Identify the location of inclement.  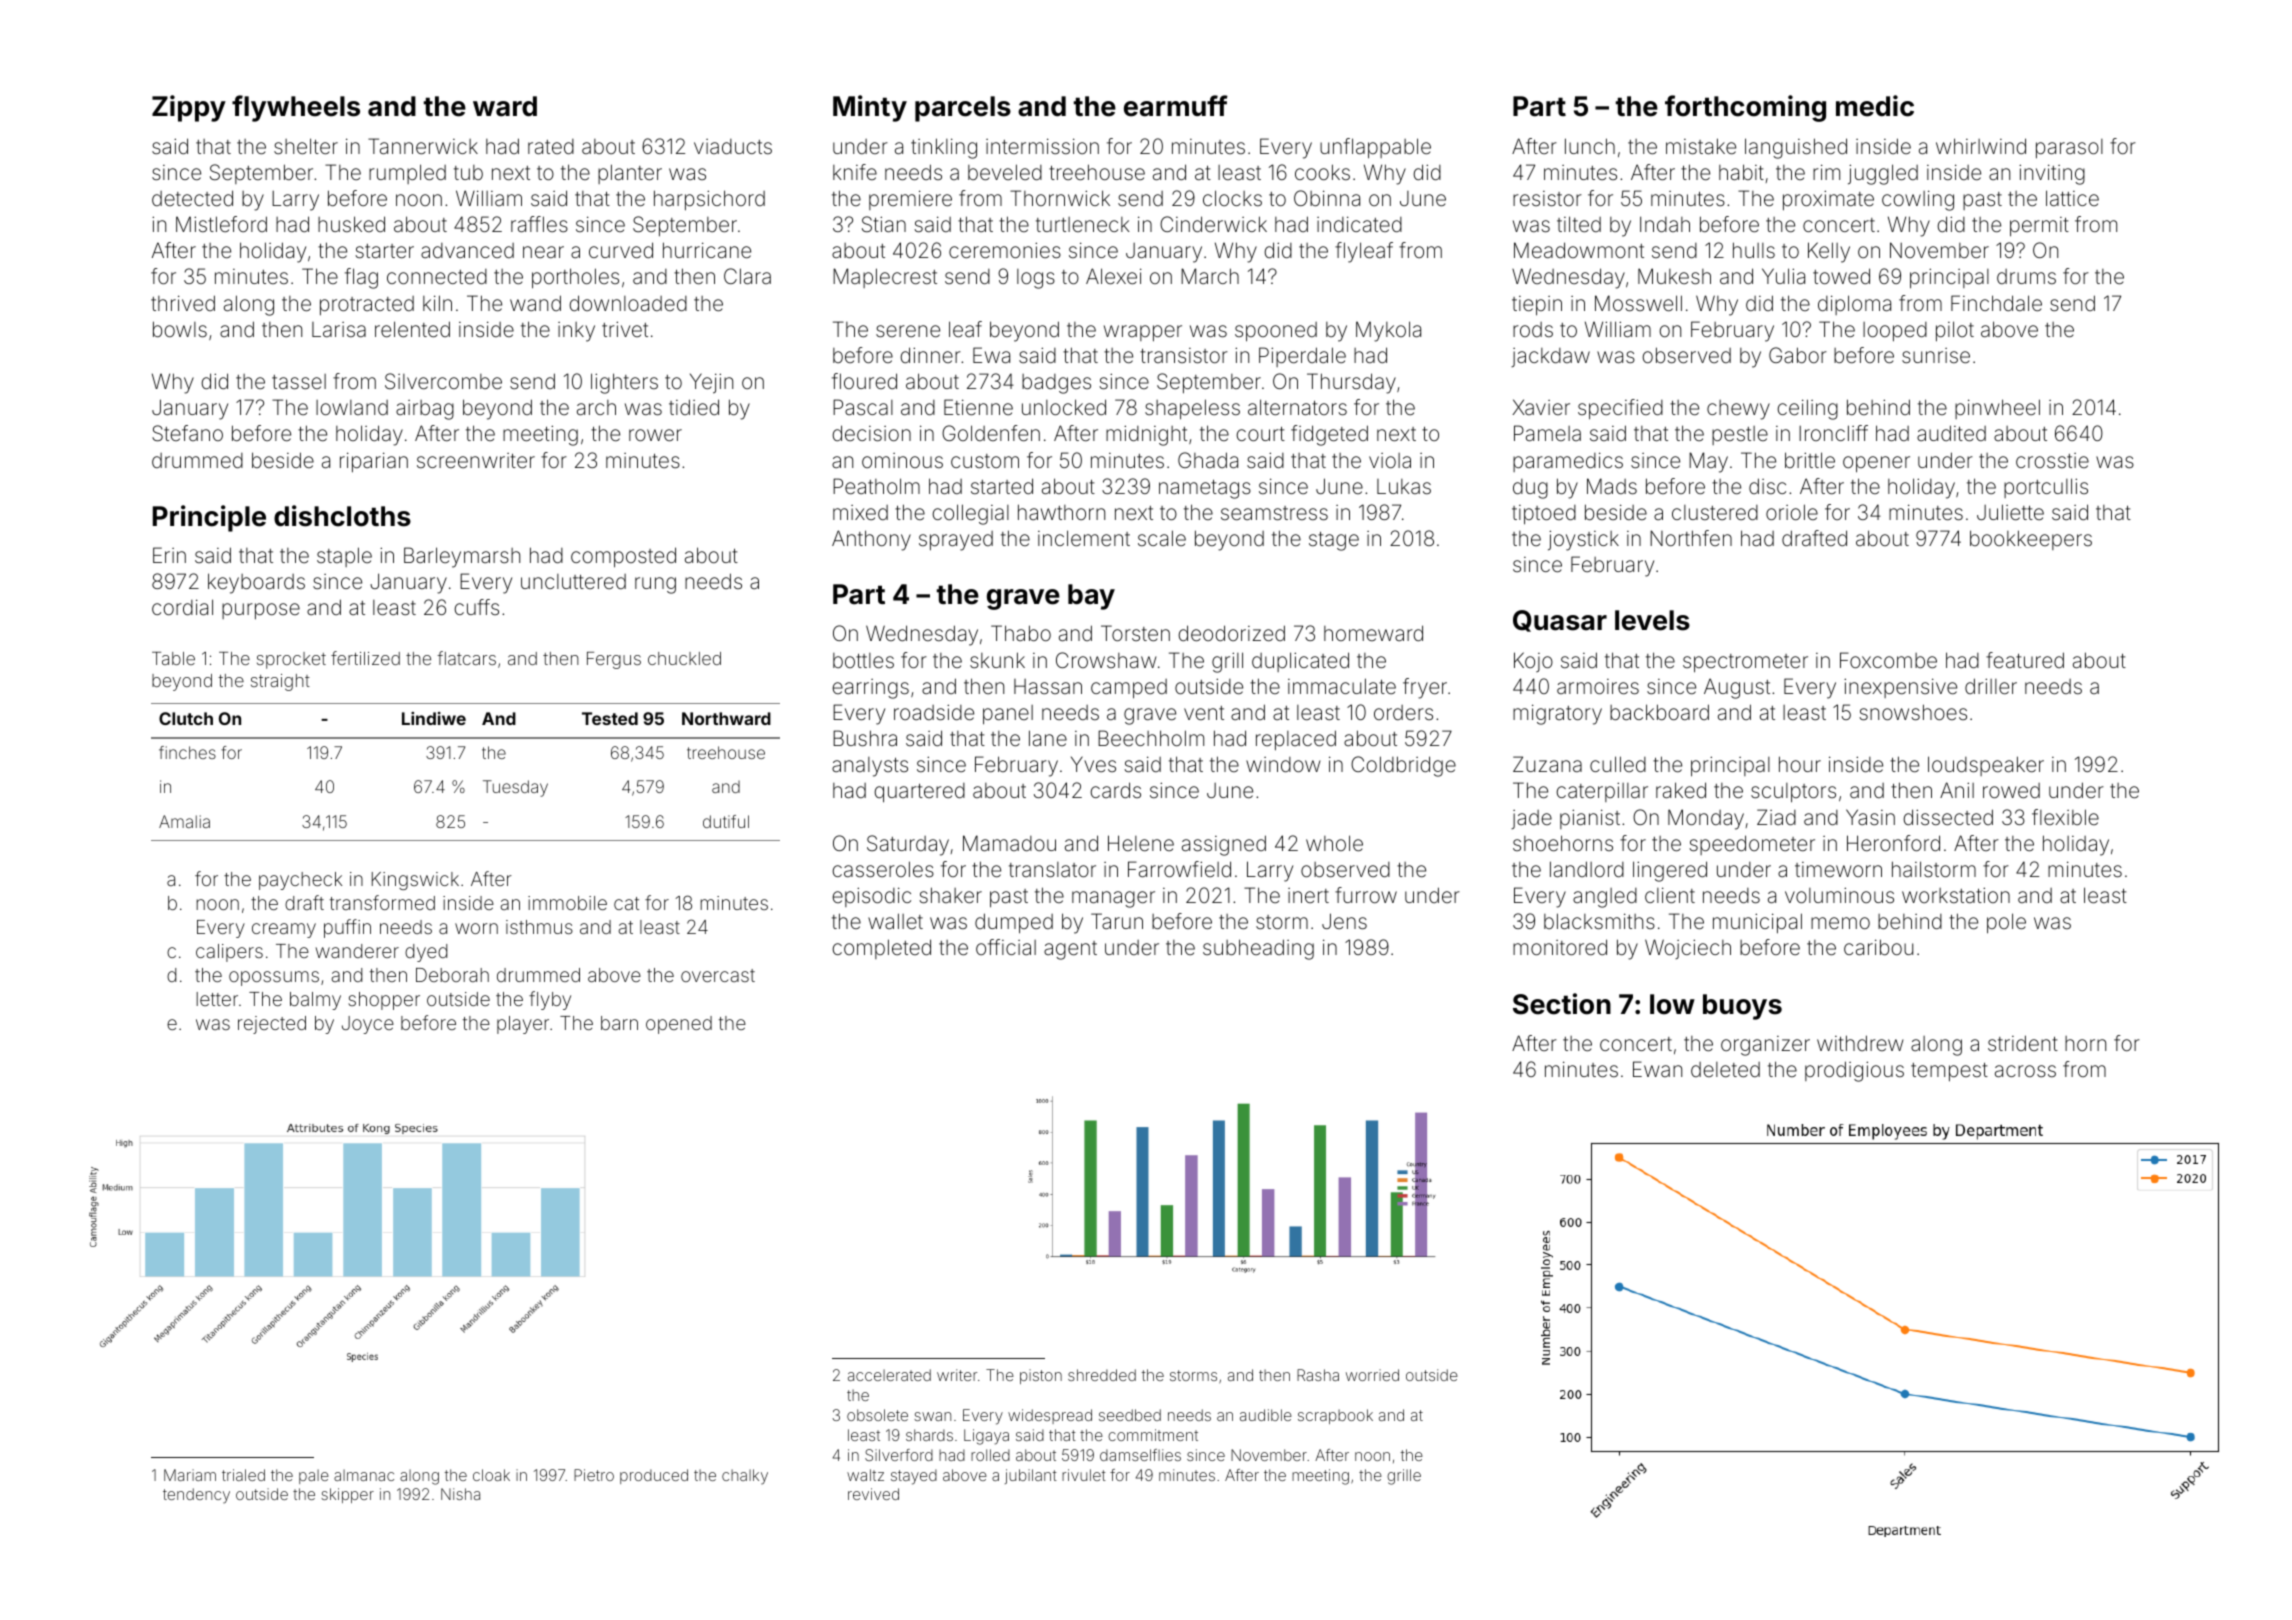
(1084, 538).
